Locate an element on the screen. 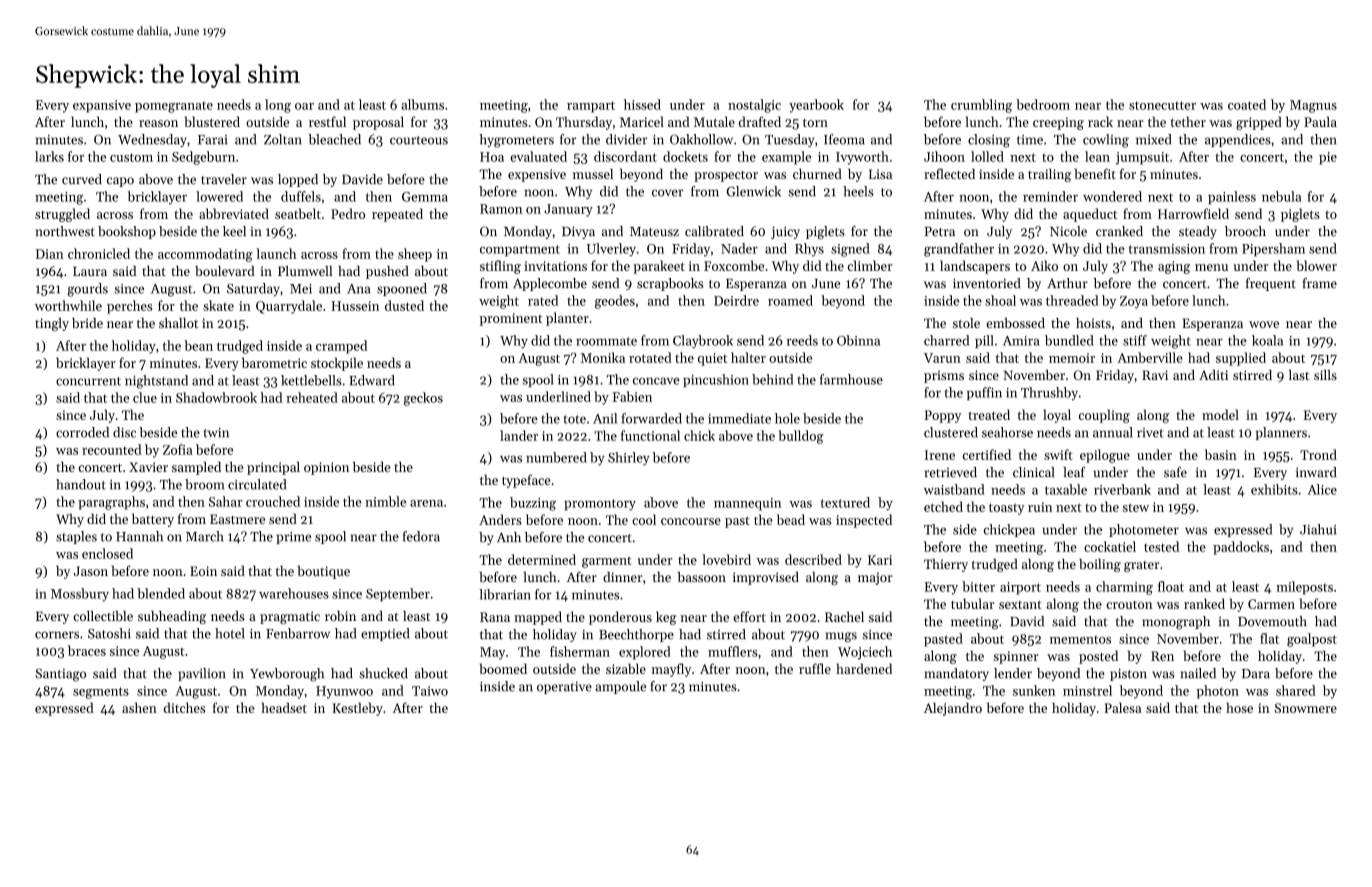  stiff is located at coordinates (1135, 340).
